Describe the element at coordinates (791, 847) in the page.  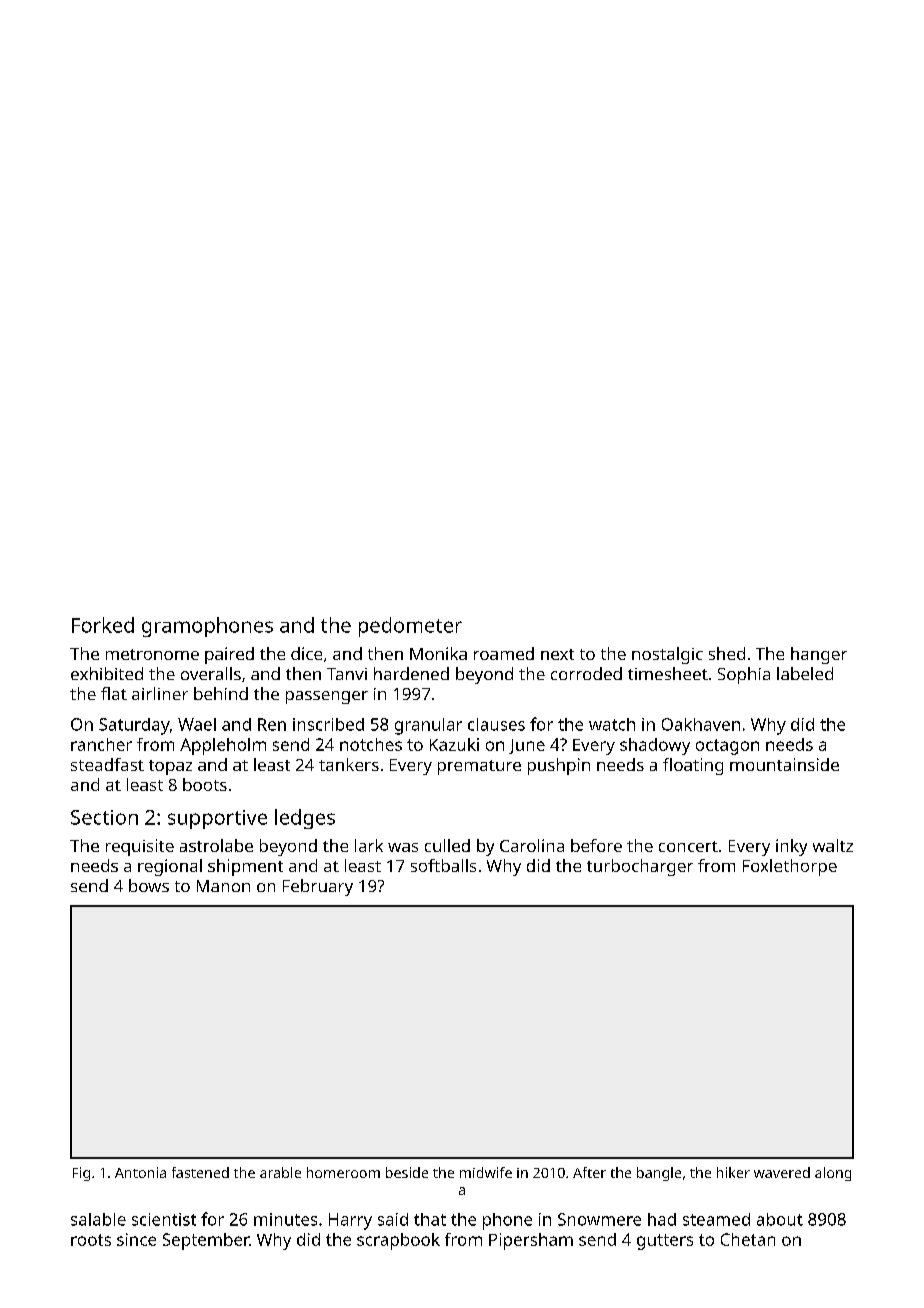
I see `inky` at that location.
